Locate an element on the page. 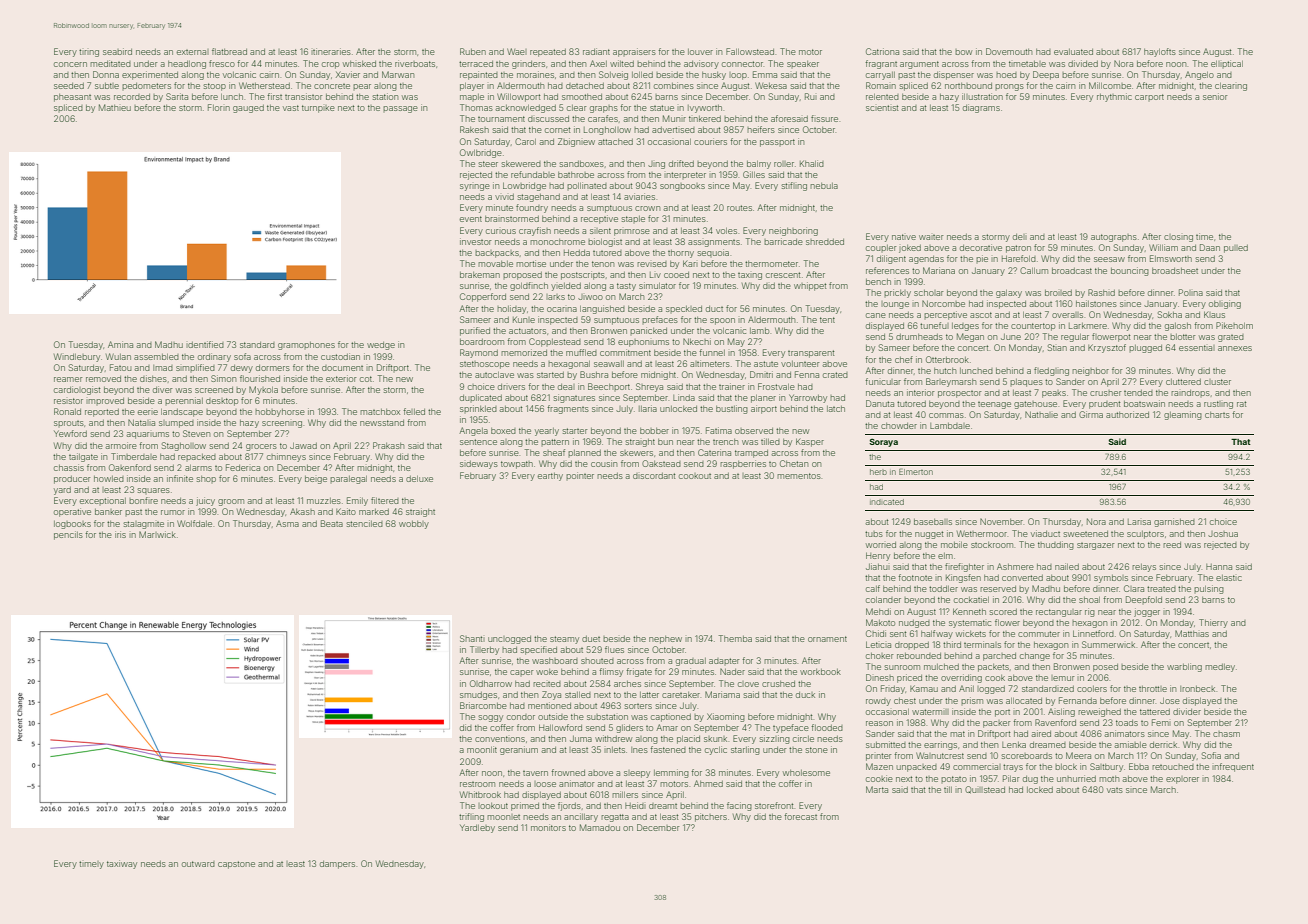 This image has height=924, width=1308. Chetan is located at coordinates (794, 463).
